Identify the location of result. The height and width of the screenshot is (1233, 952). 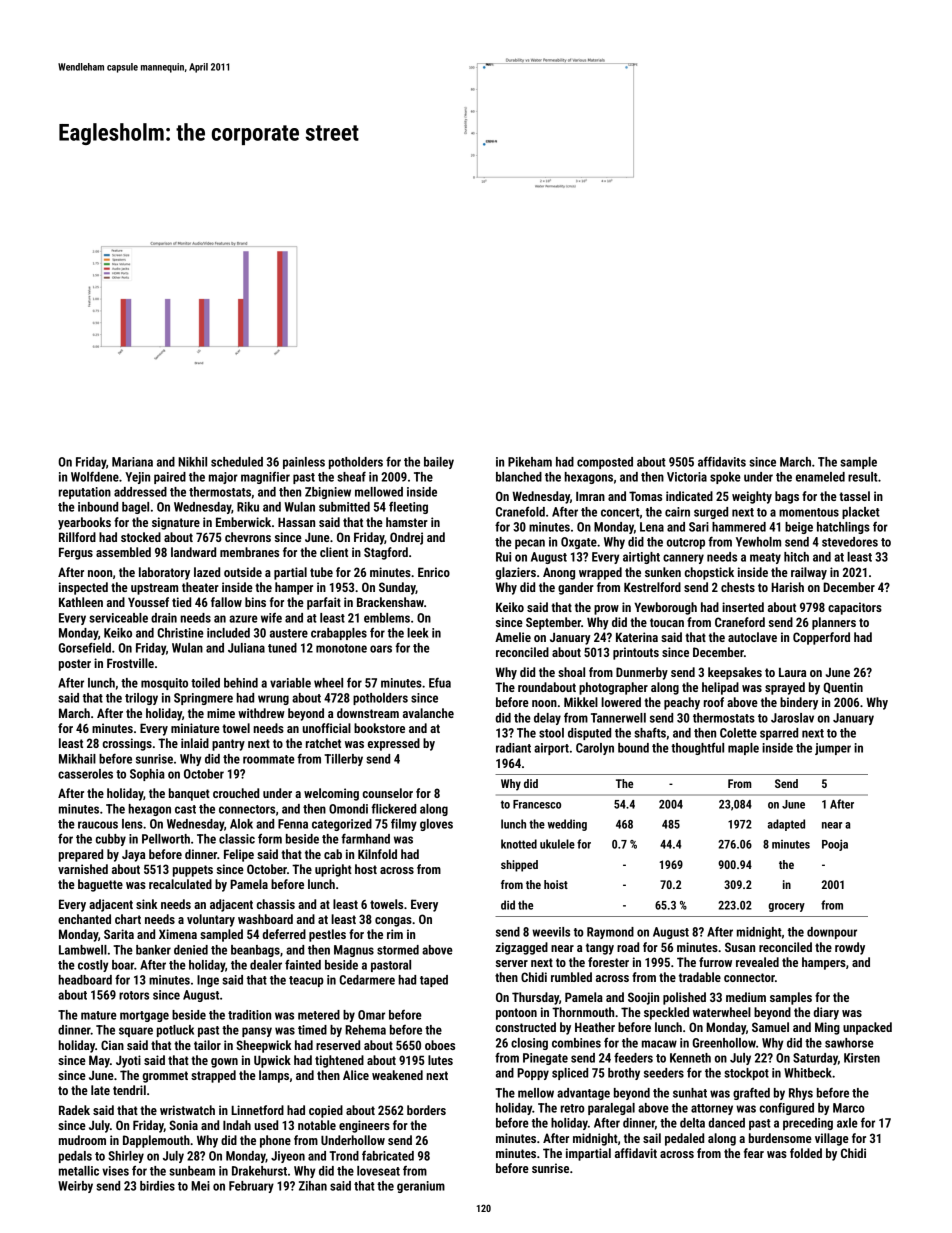
(863, 477).
